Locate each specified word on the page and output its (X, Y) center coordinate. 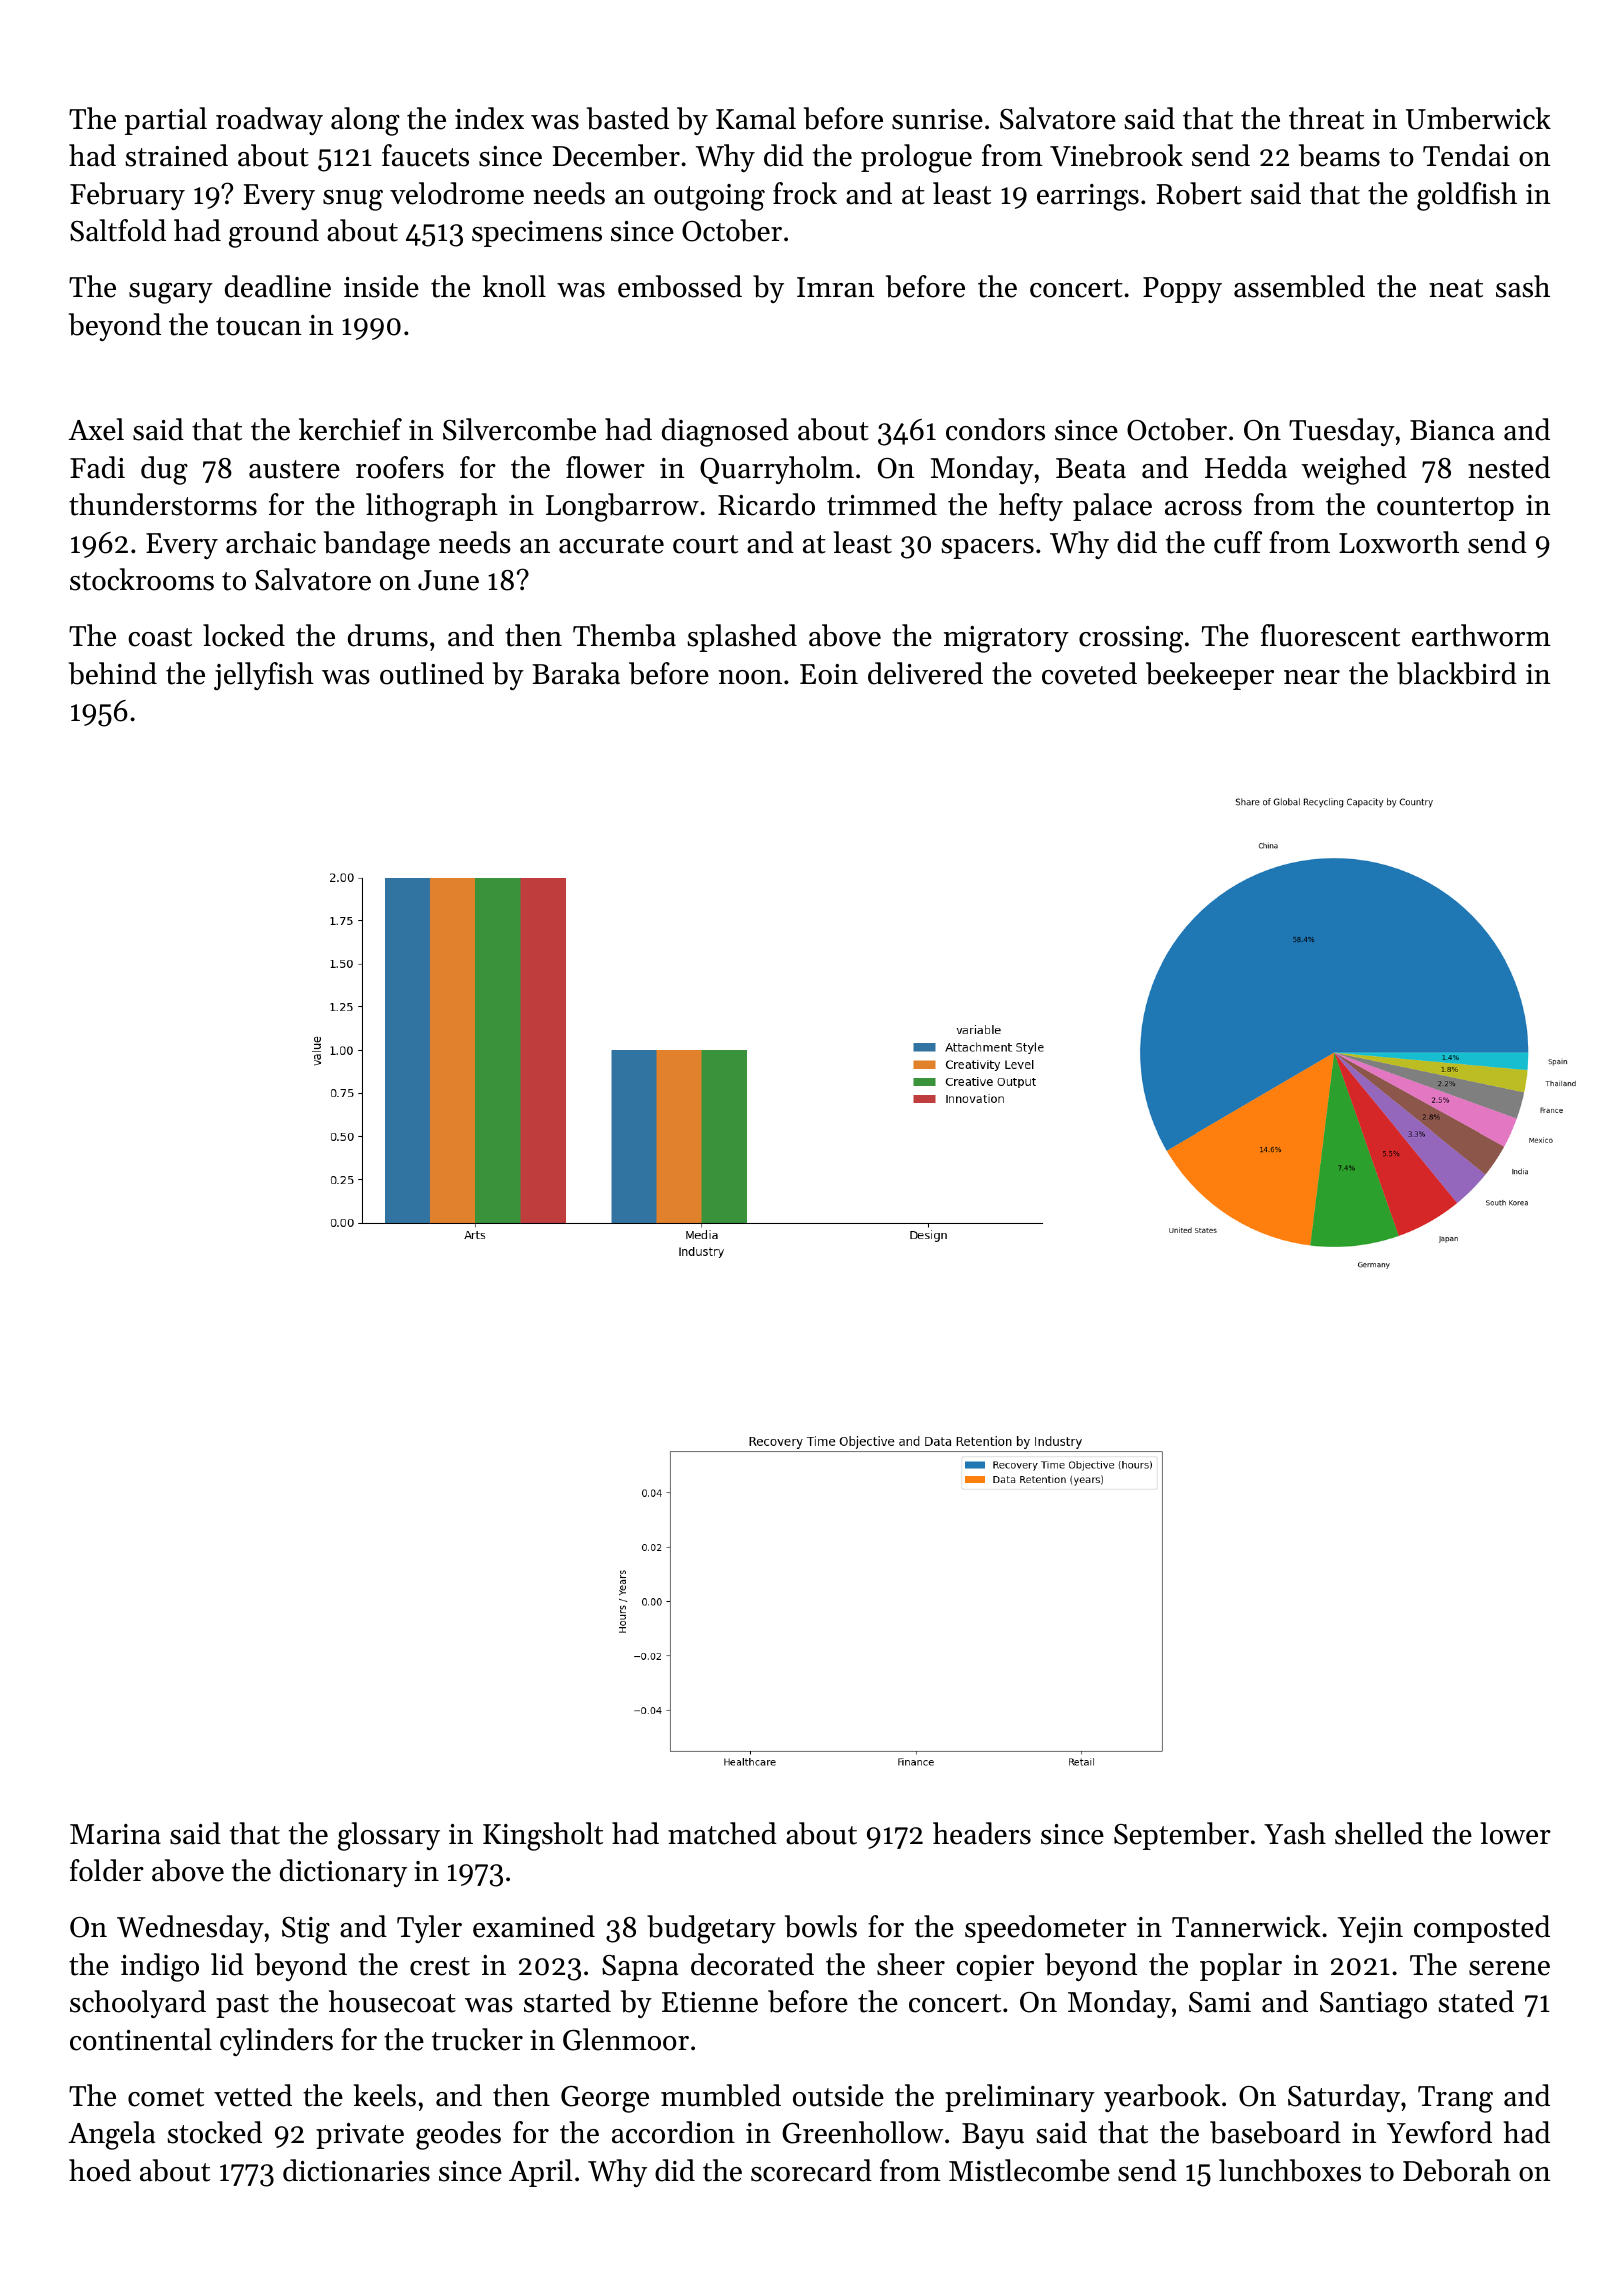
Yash (1295, 1833)
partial (166, 121)
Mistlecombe (1029, 2170)
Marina (115, 1834)
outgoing (709, 197)
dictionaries (356, 2170)
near (1312, 677)
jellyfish (264, 676)
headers (982, 1833)
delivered (925, 673)
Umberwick (1478, 118)
